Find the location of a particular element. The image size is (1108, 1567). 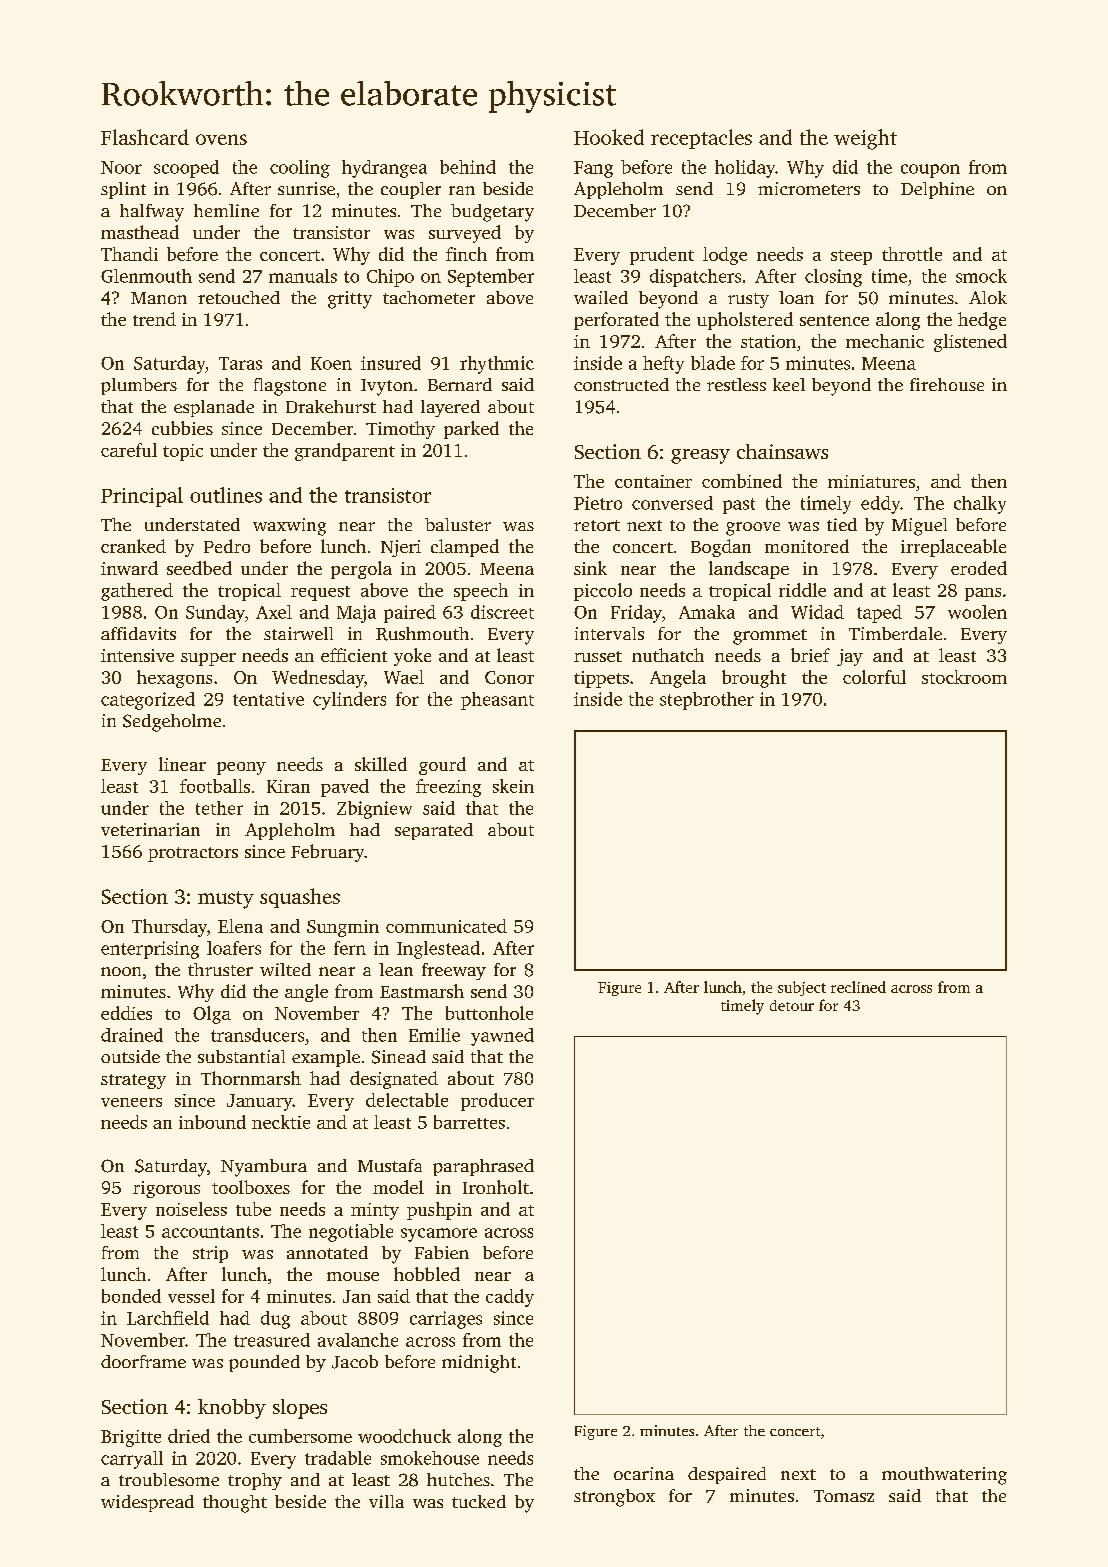

colorful is located at coordinates (874, 677).
